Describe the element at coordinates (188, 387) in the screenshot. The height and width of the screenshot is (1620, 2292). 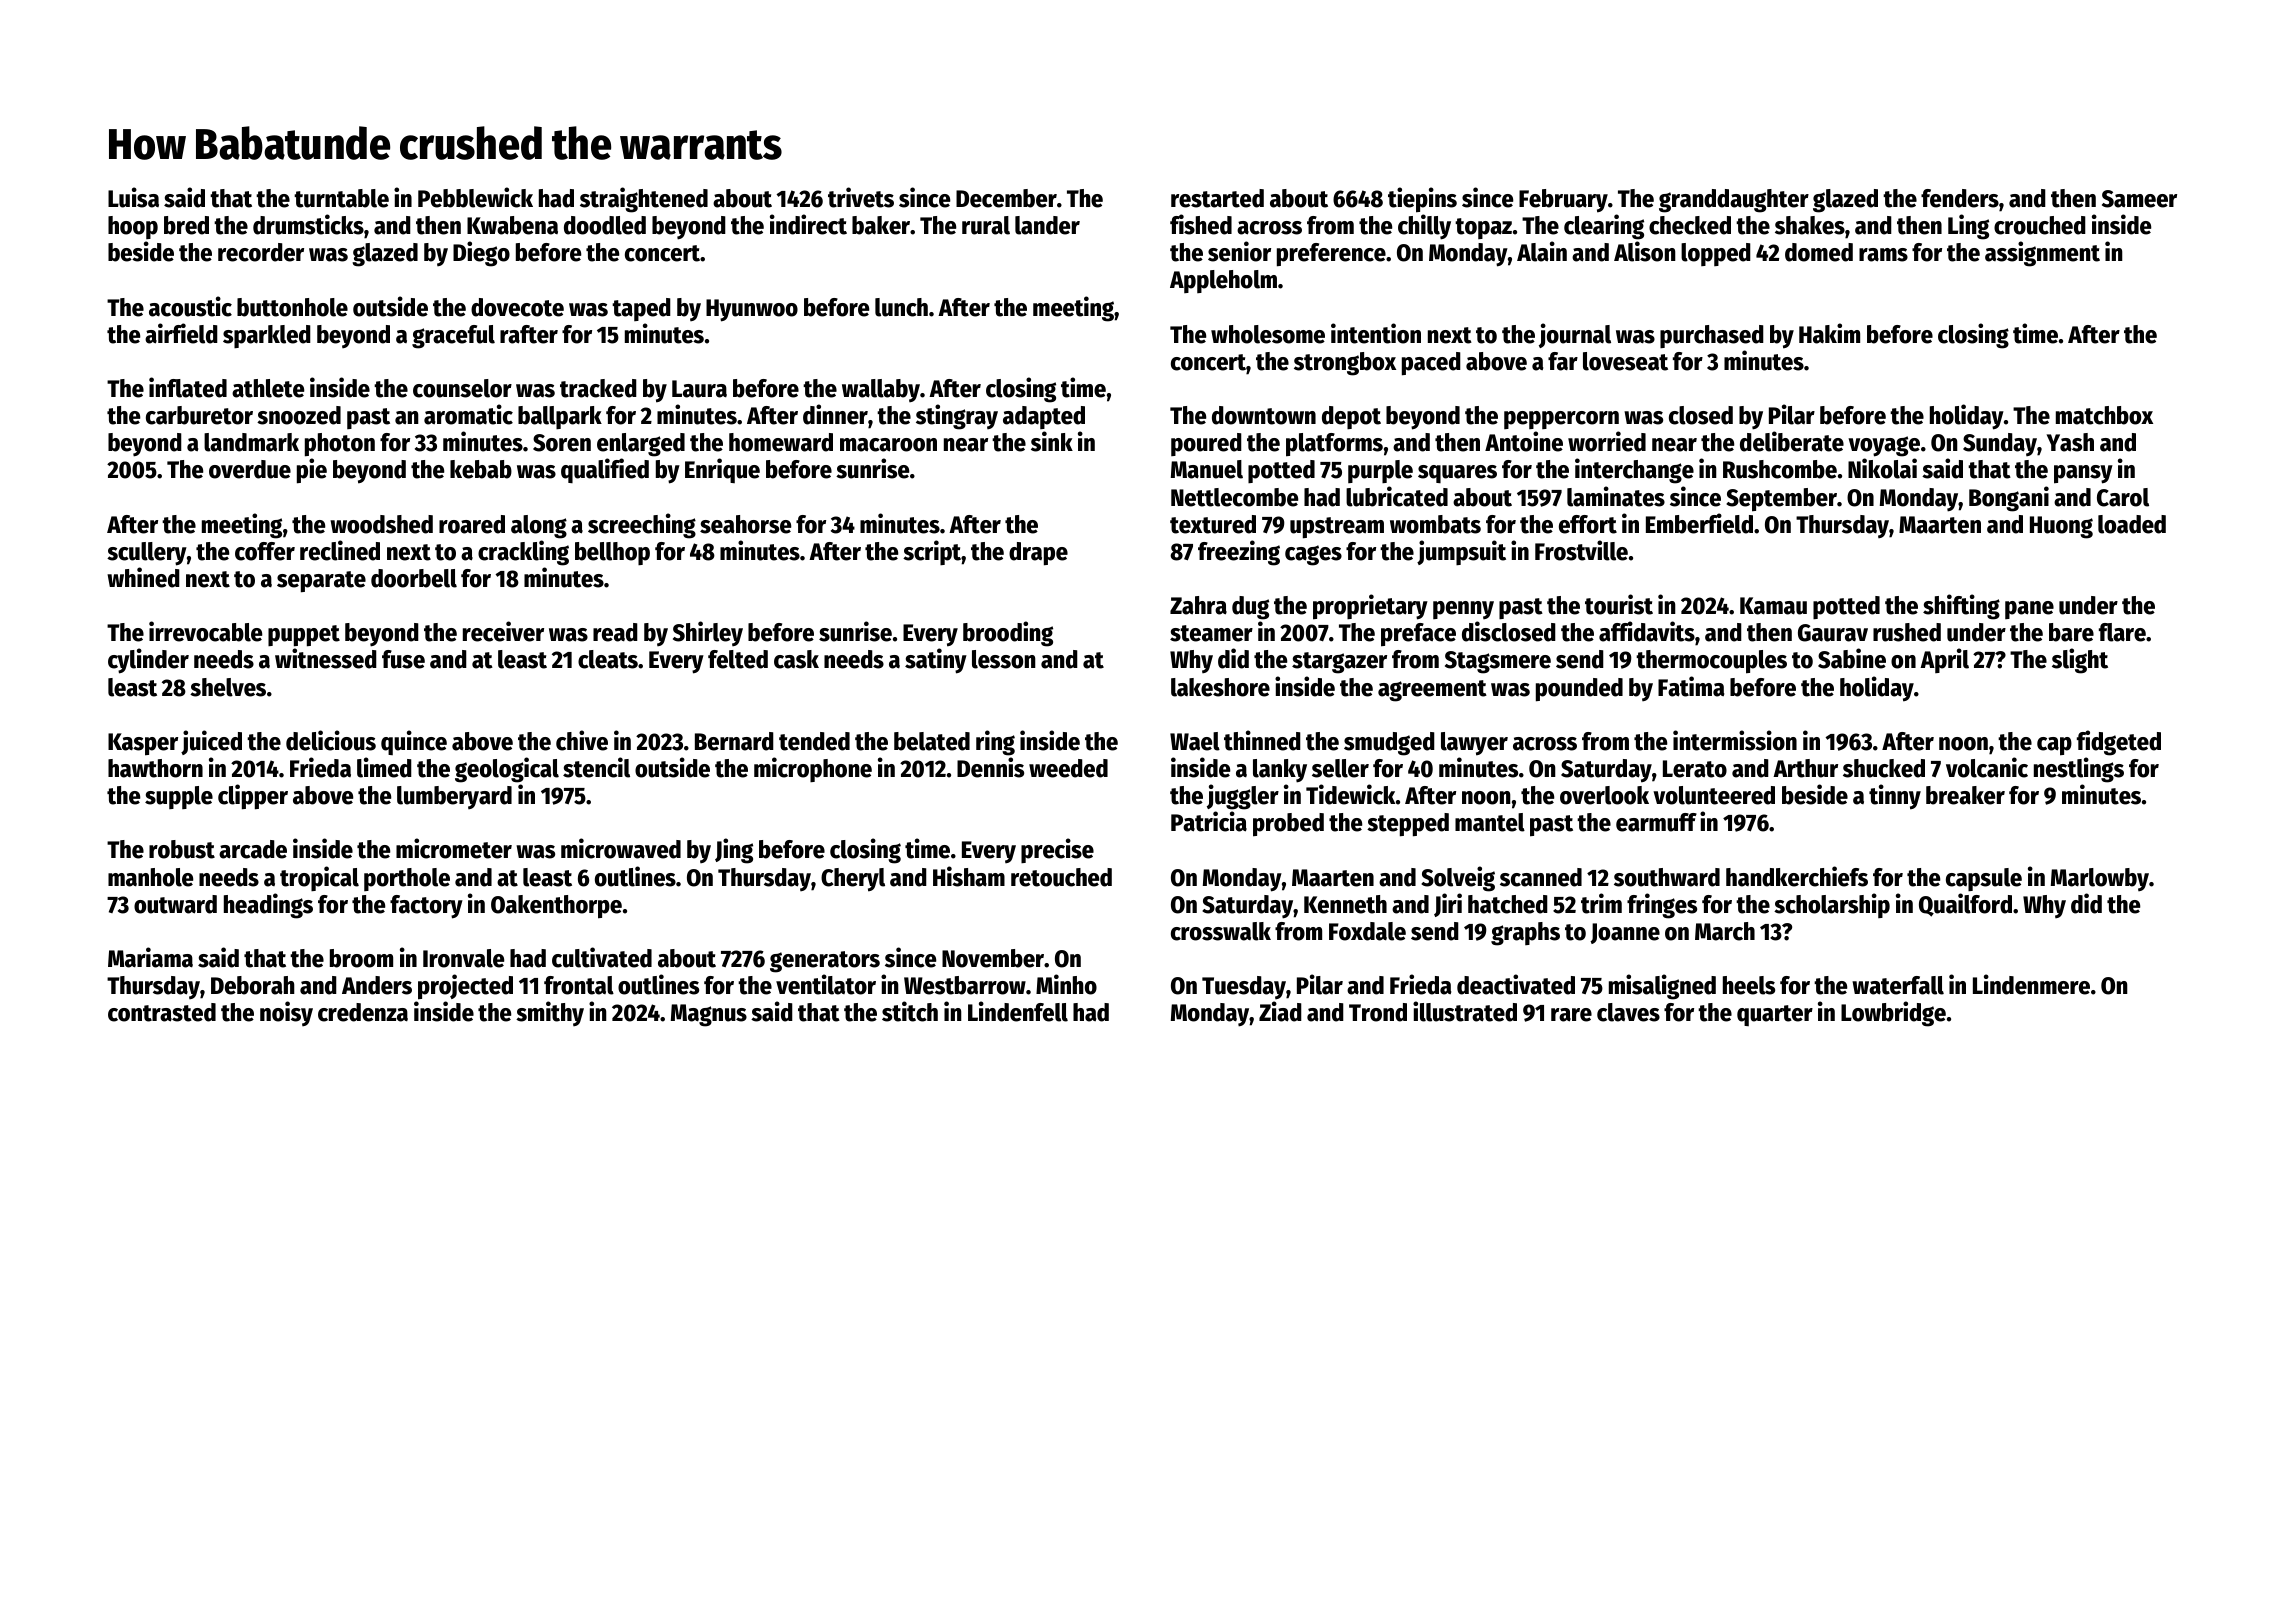
I see `inflated` at that location.
